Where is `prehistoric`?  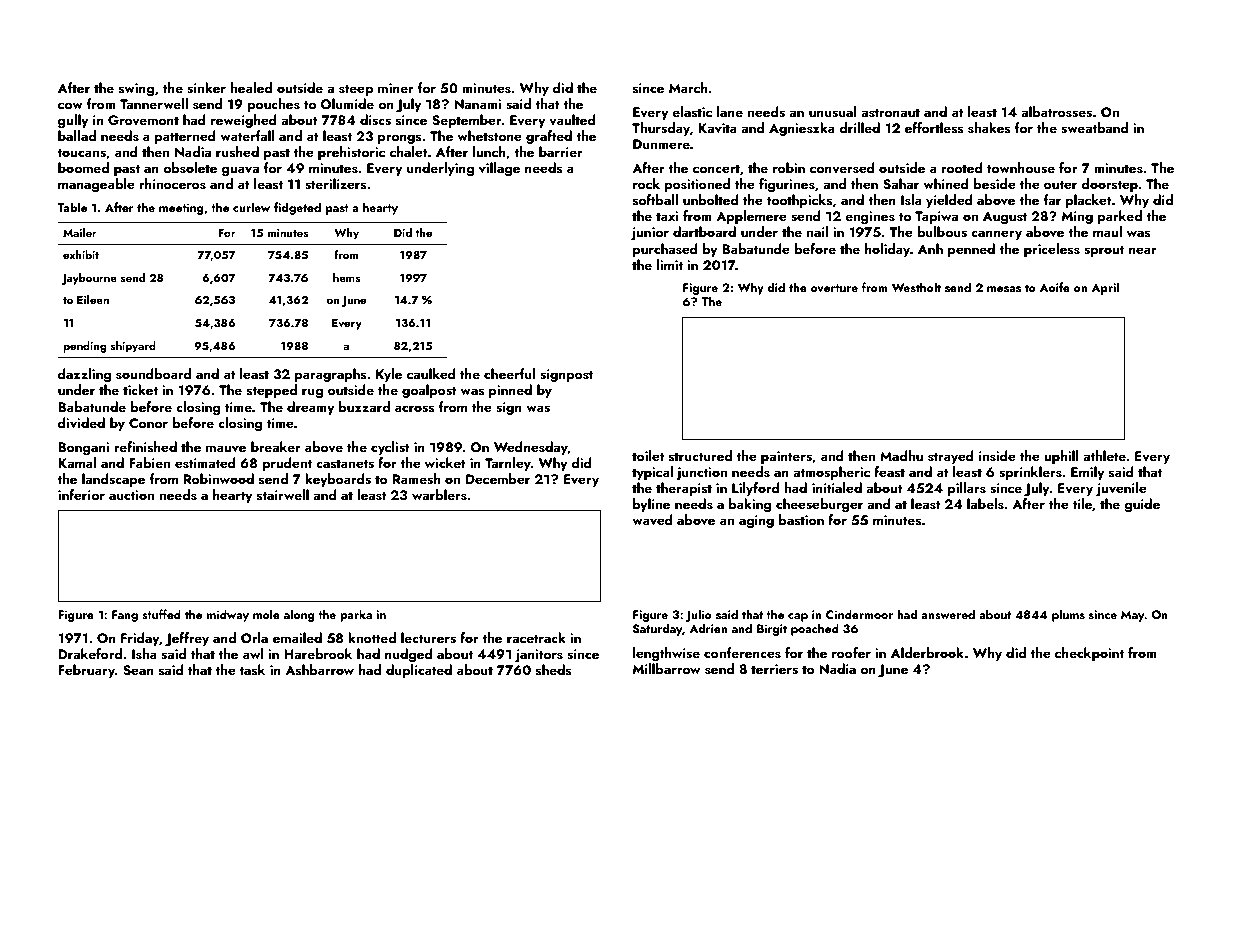 prehistoric is located at coordinates (351, 153).
